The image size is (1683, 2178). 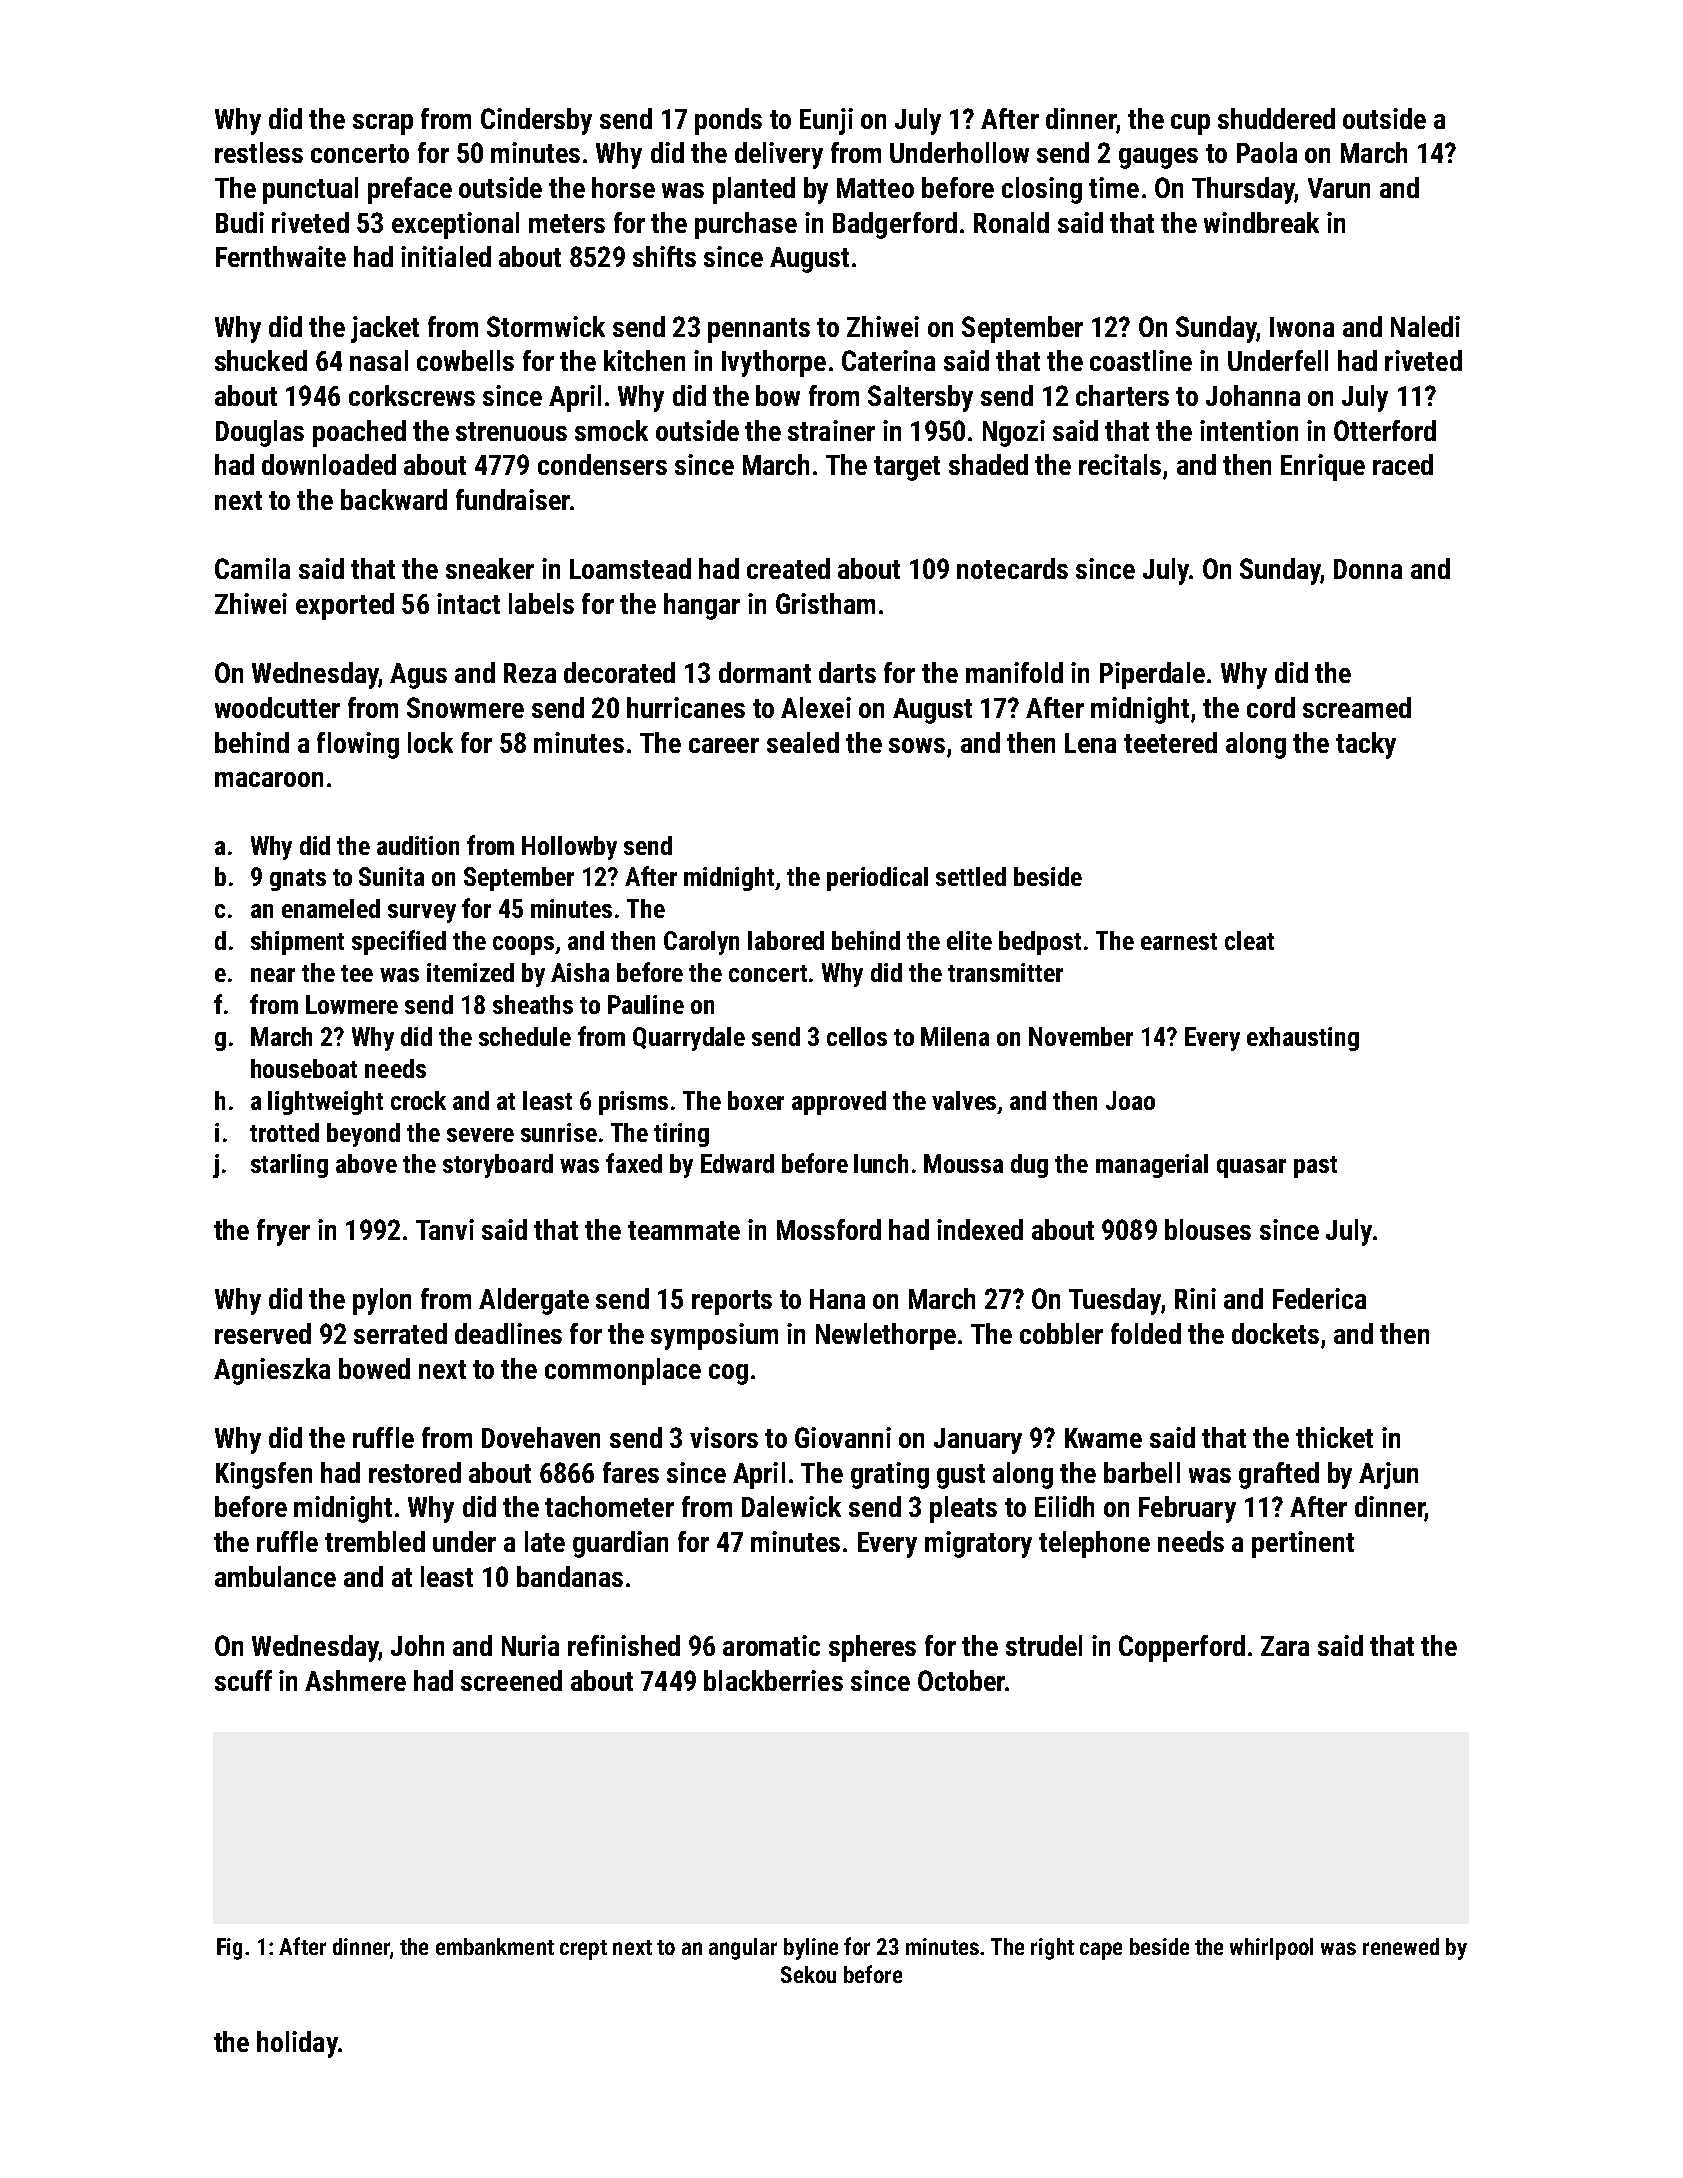 I want to click on renewed, so click(x=1401, y=1946).
